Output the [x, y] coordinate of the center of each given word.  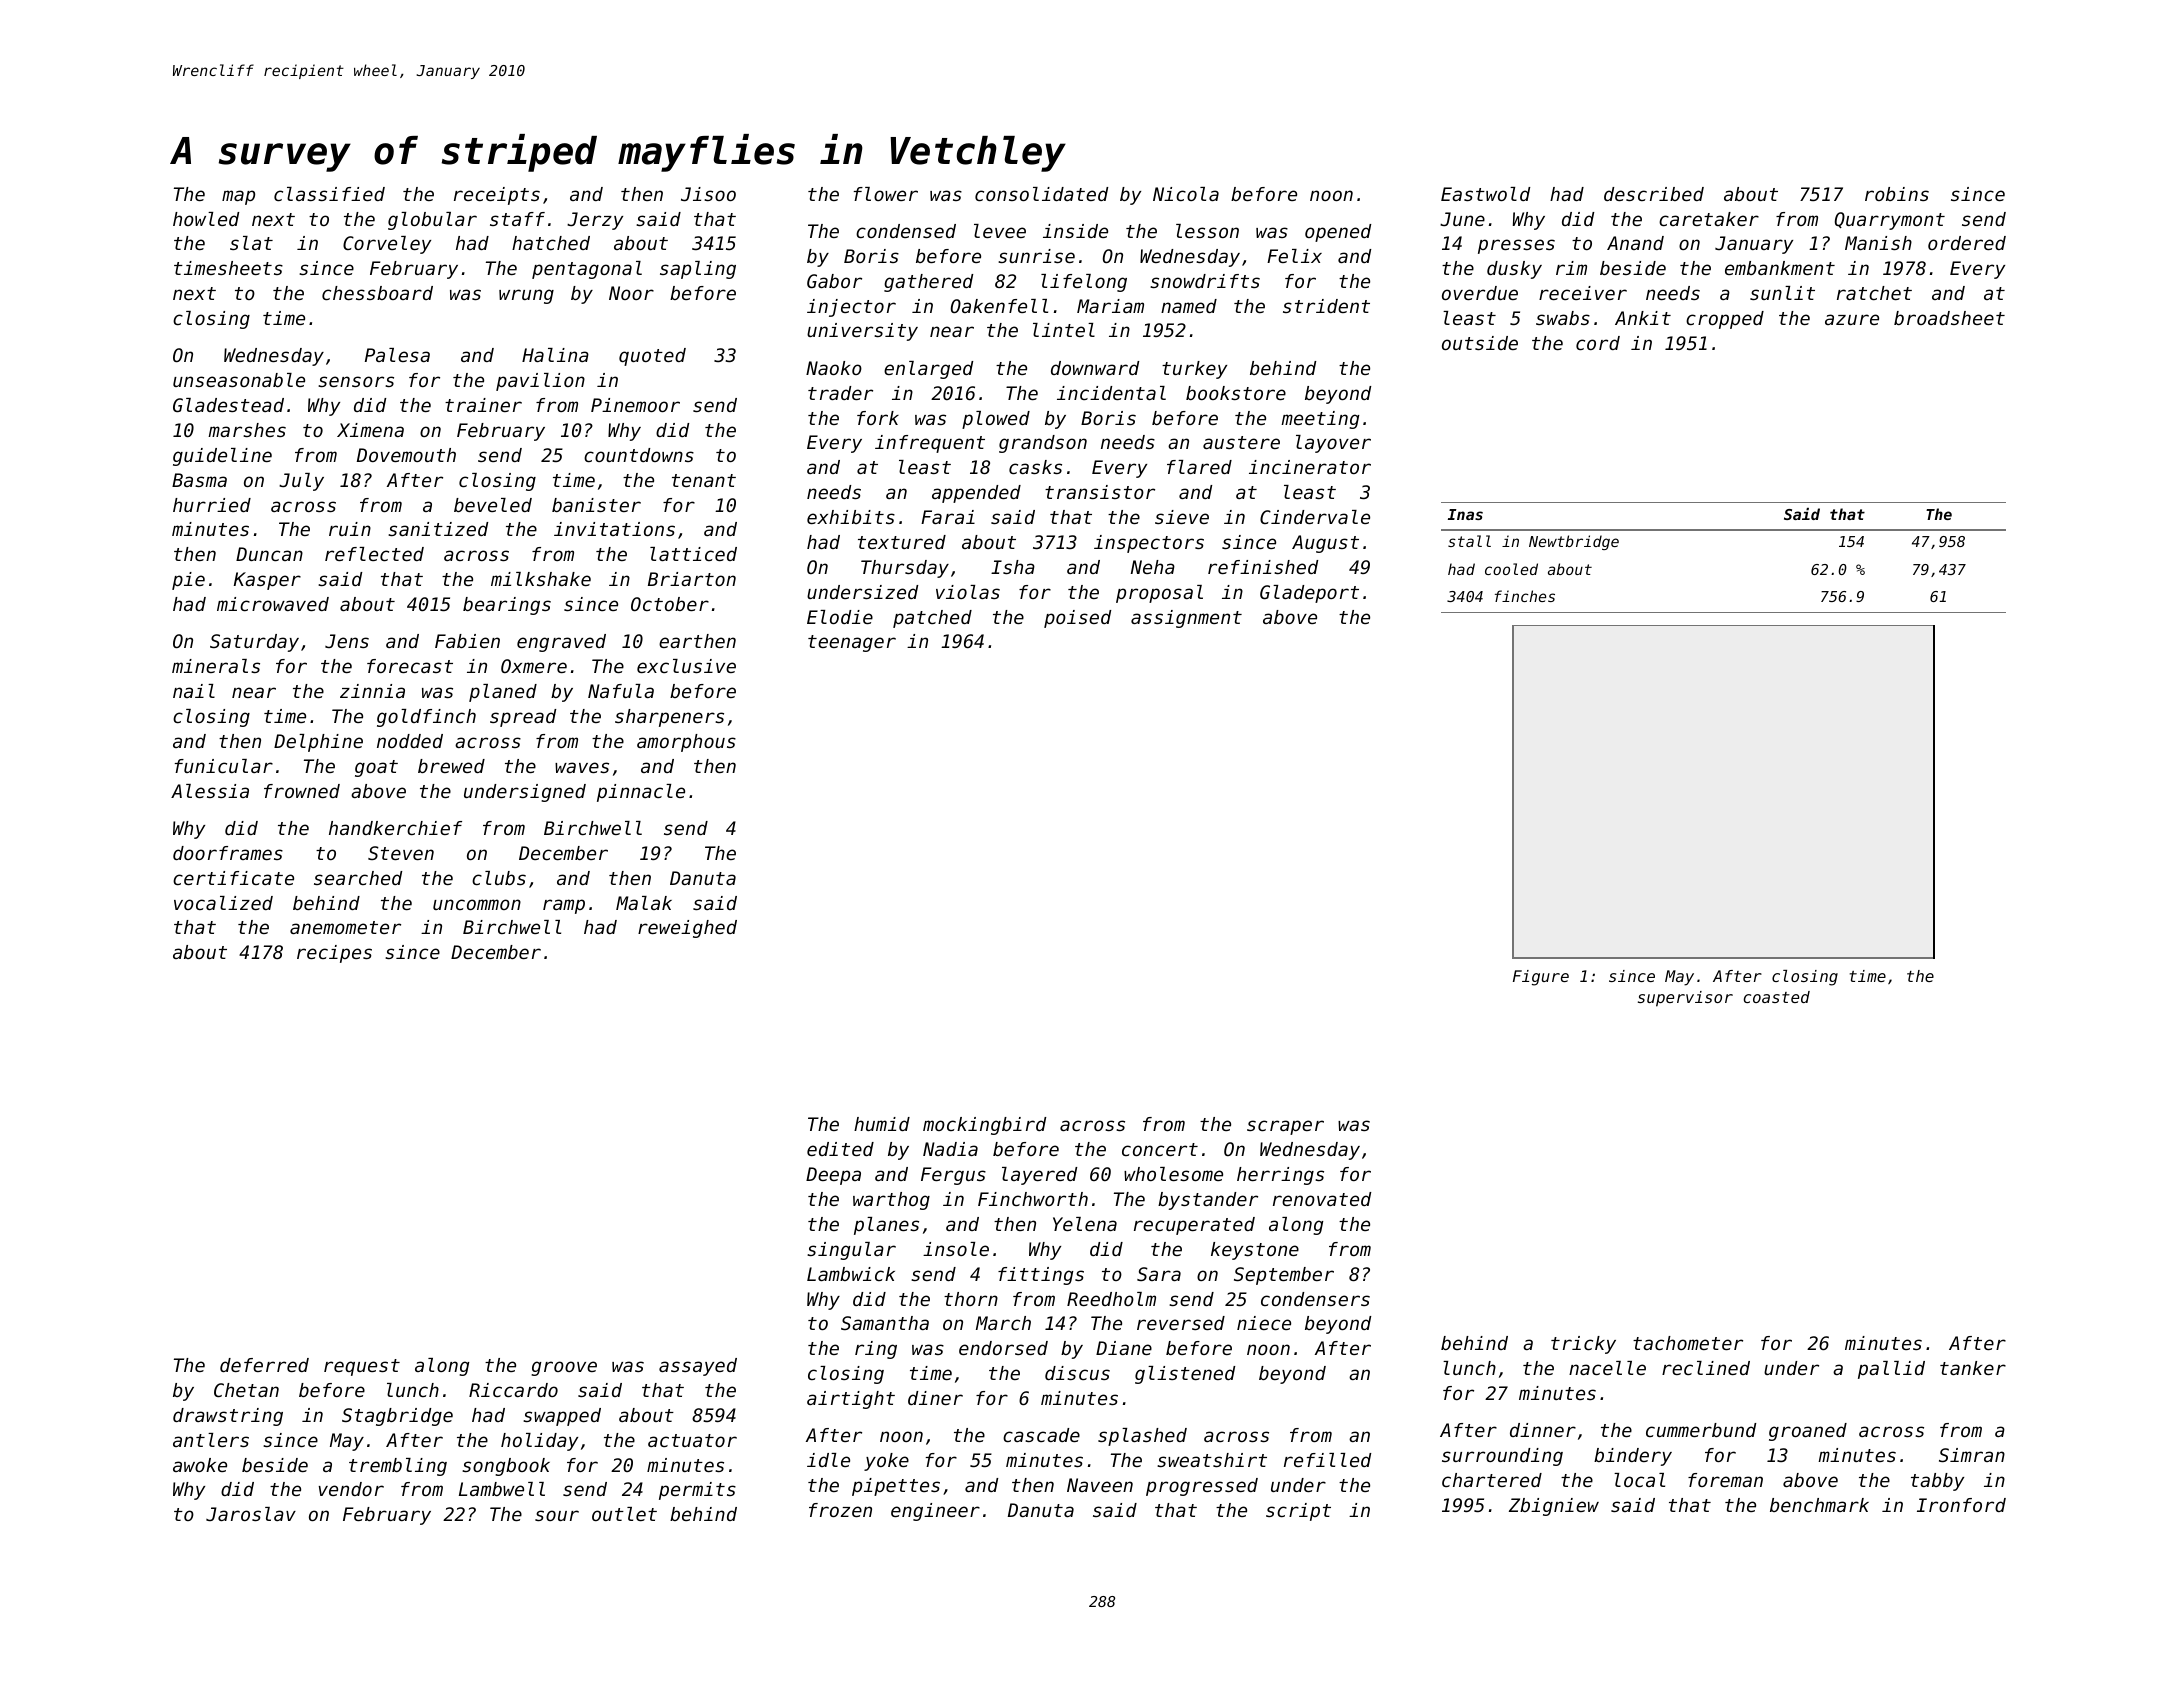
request [362, 1367]
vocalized [223, 903]
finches [1525, 596]
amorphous [686, 743]
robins [1897, 194]
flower [886, 194]
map [238, 197]
